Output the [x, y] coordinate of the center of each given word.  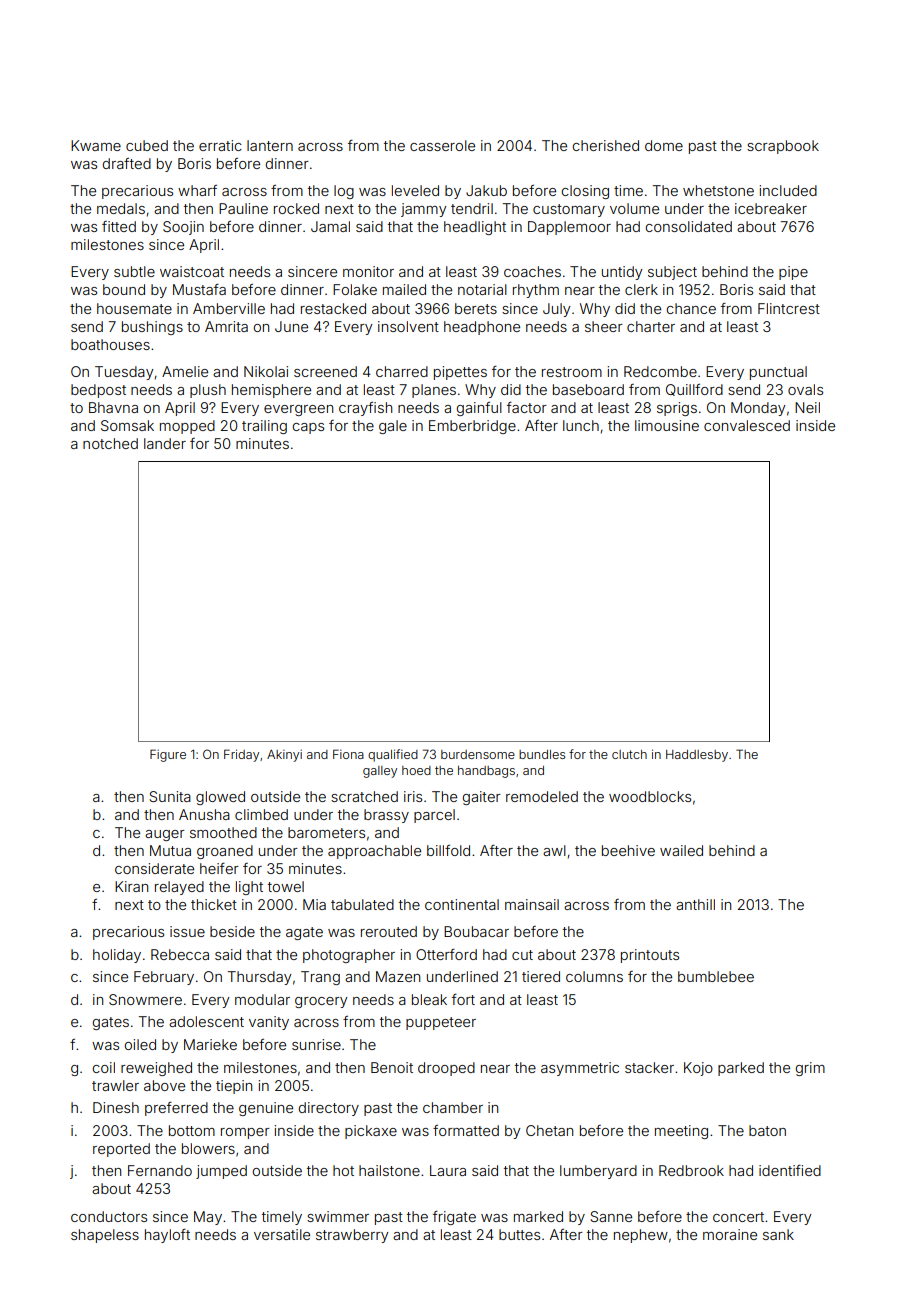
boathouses [110, 344]
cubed [147, 145]
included [788, 190]
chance [691, 308]
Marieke [210, 1044]
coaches [532, 271]
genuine [266, 1109]
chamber [453, 1107]
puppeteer [441, 1023]
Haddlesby [697, 756]
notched [110, 443]
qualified [393, 755]
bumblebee [716, 976]
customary [569, 210]
